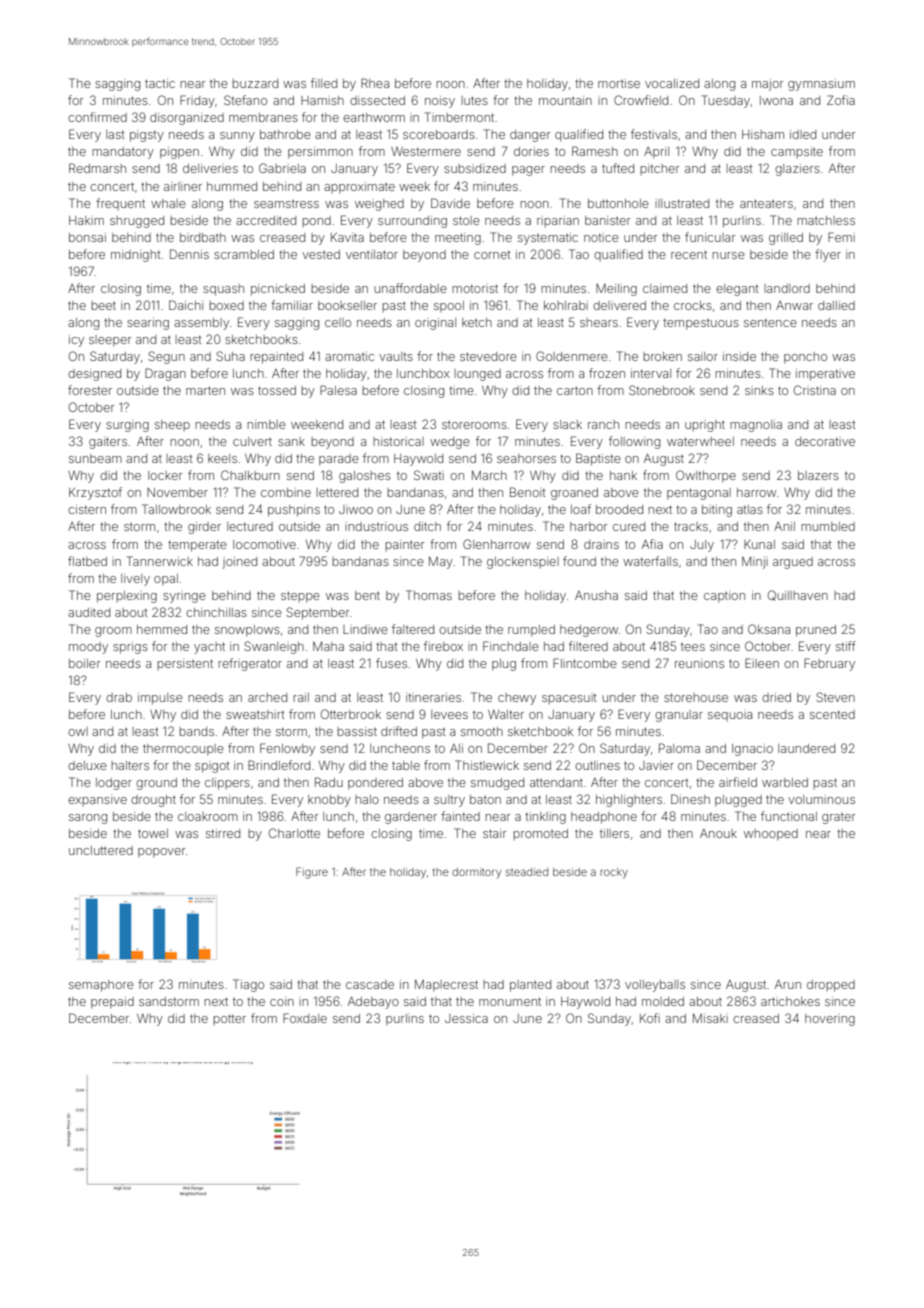 The height and width of the document is (1308, 924). I want to click on upright, so click(705, 426).
